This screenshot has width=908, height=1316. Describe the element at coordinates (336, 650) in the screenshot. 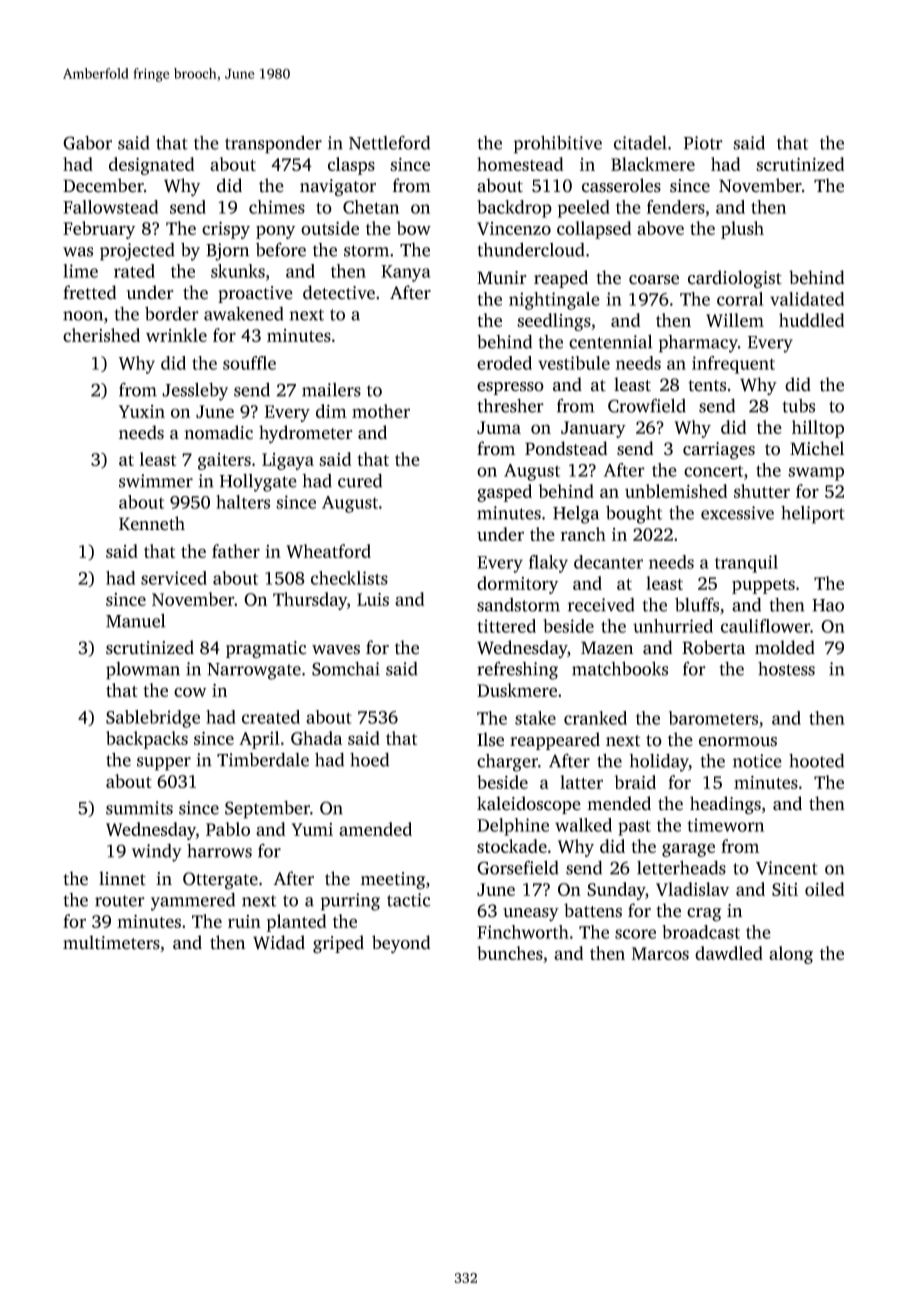

I see `waves` at that location.
